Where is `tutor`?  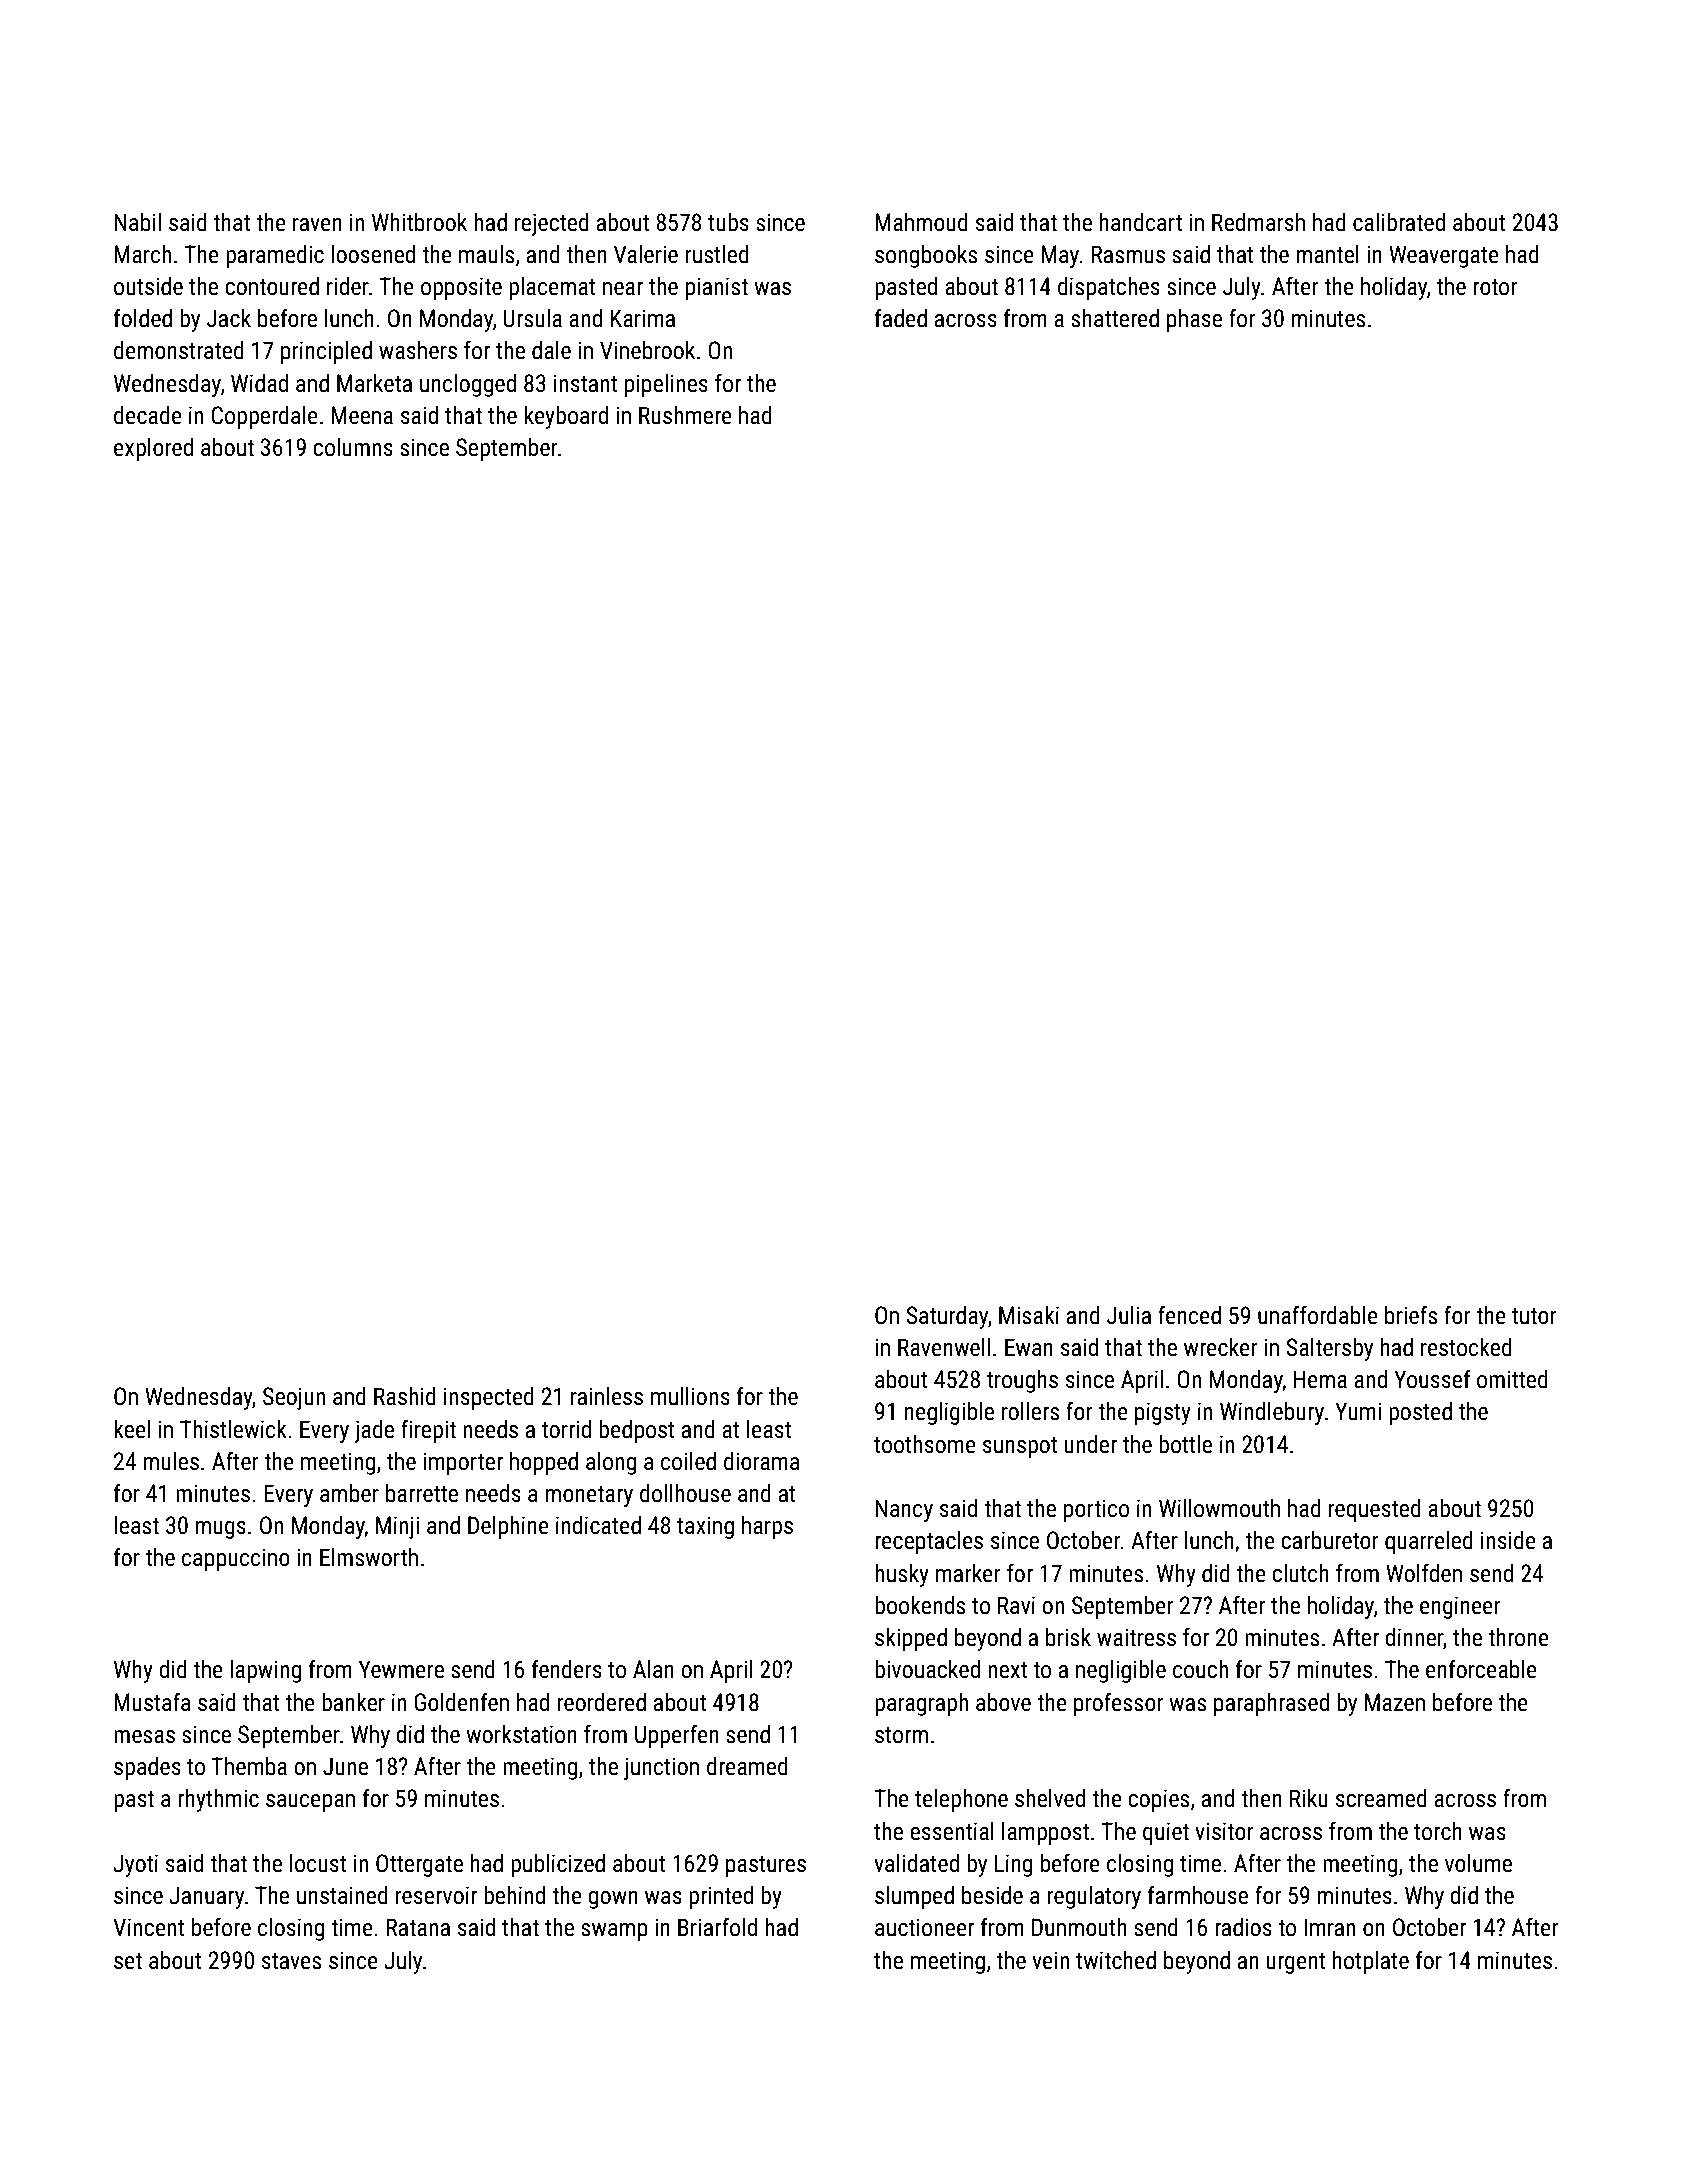
tutor is located at coordinates (1534, 1316).
